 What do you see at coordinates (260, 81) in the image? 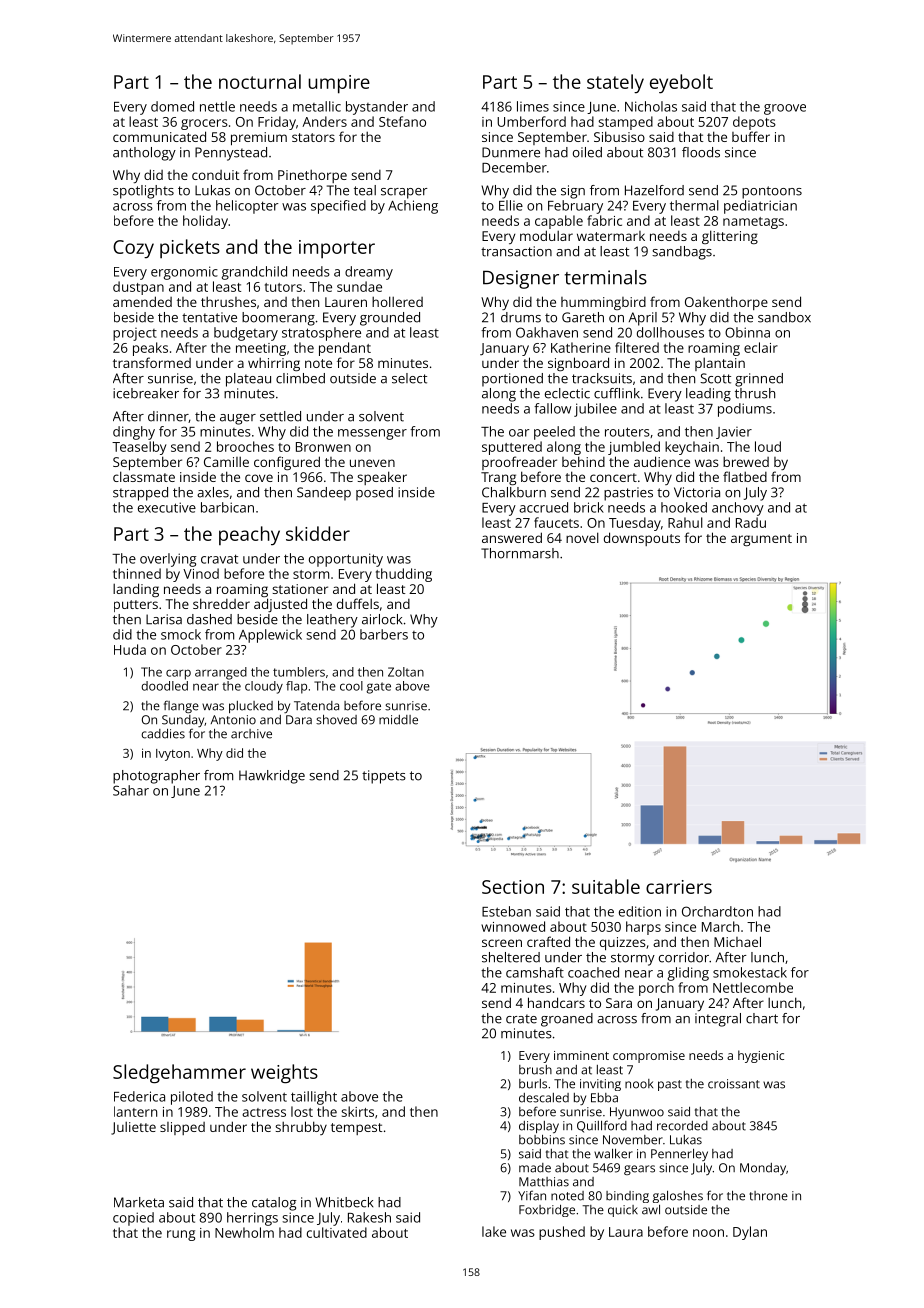
I see `nocturnal` at bounding box center [260, 81].
